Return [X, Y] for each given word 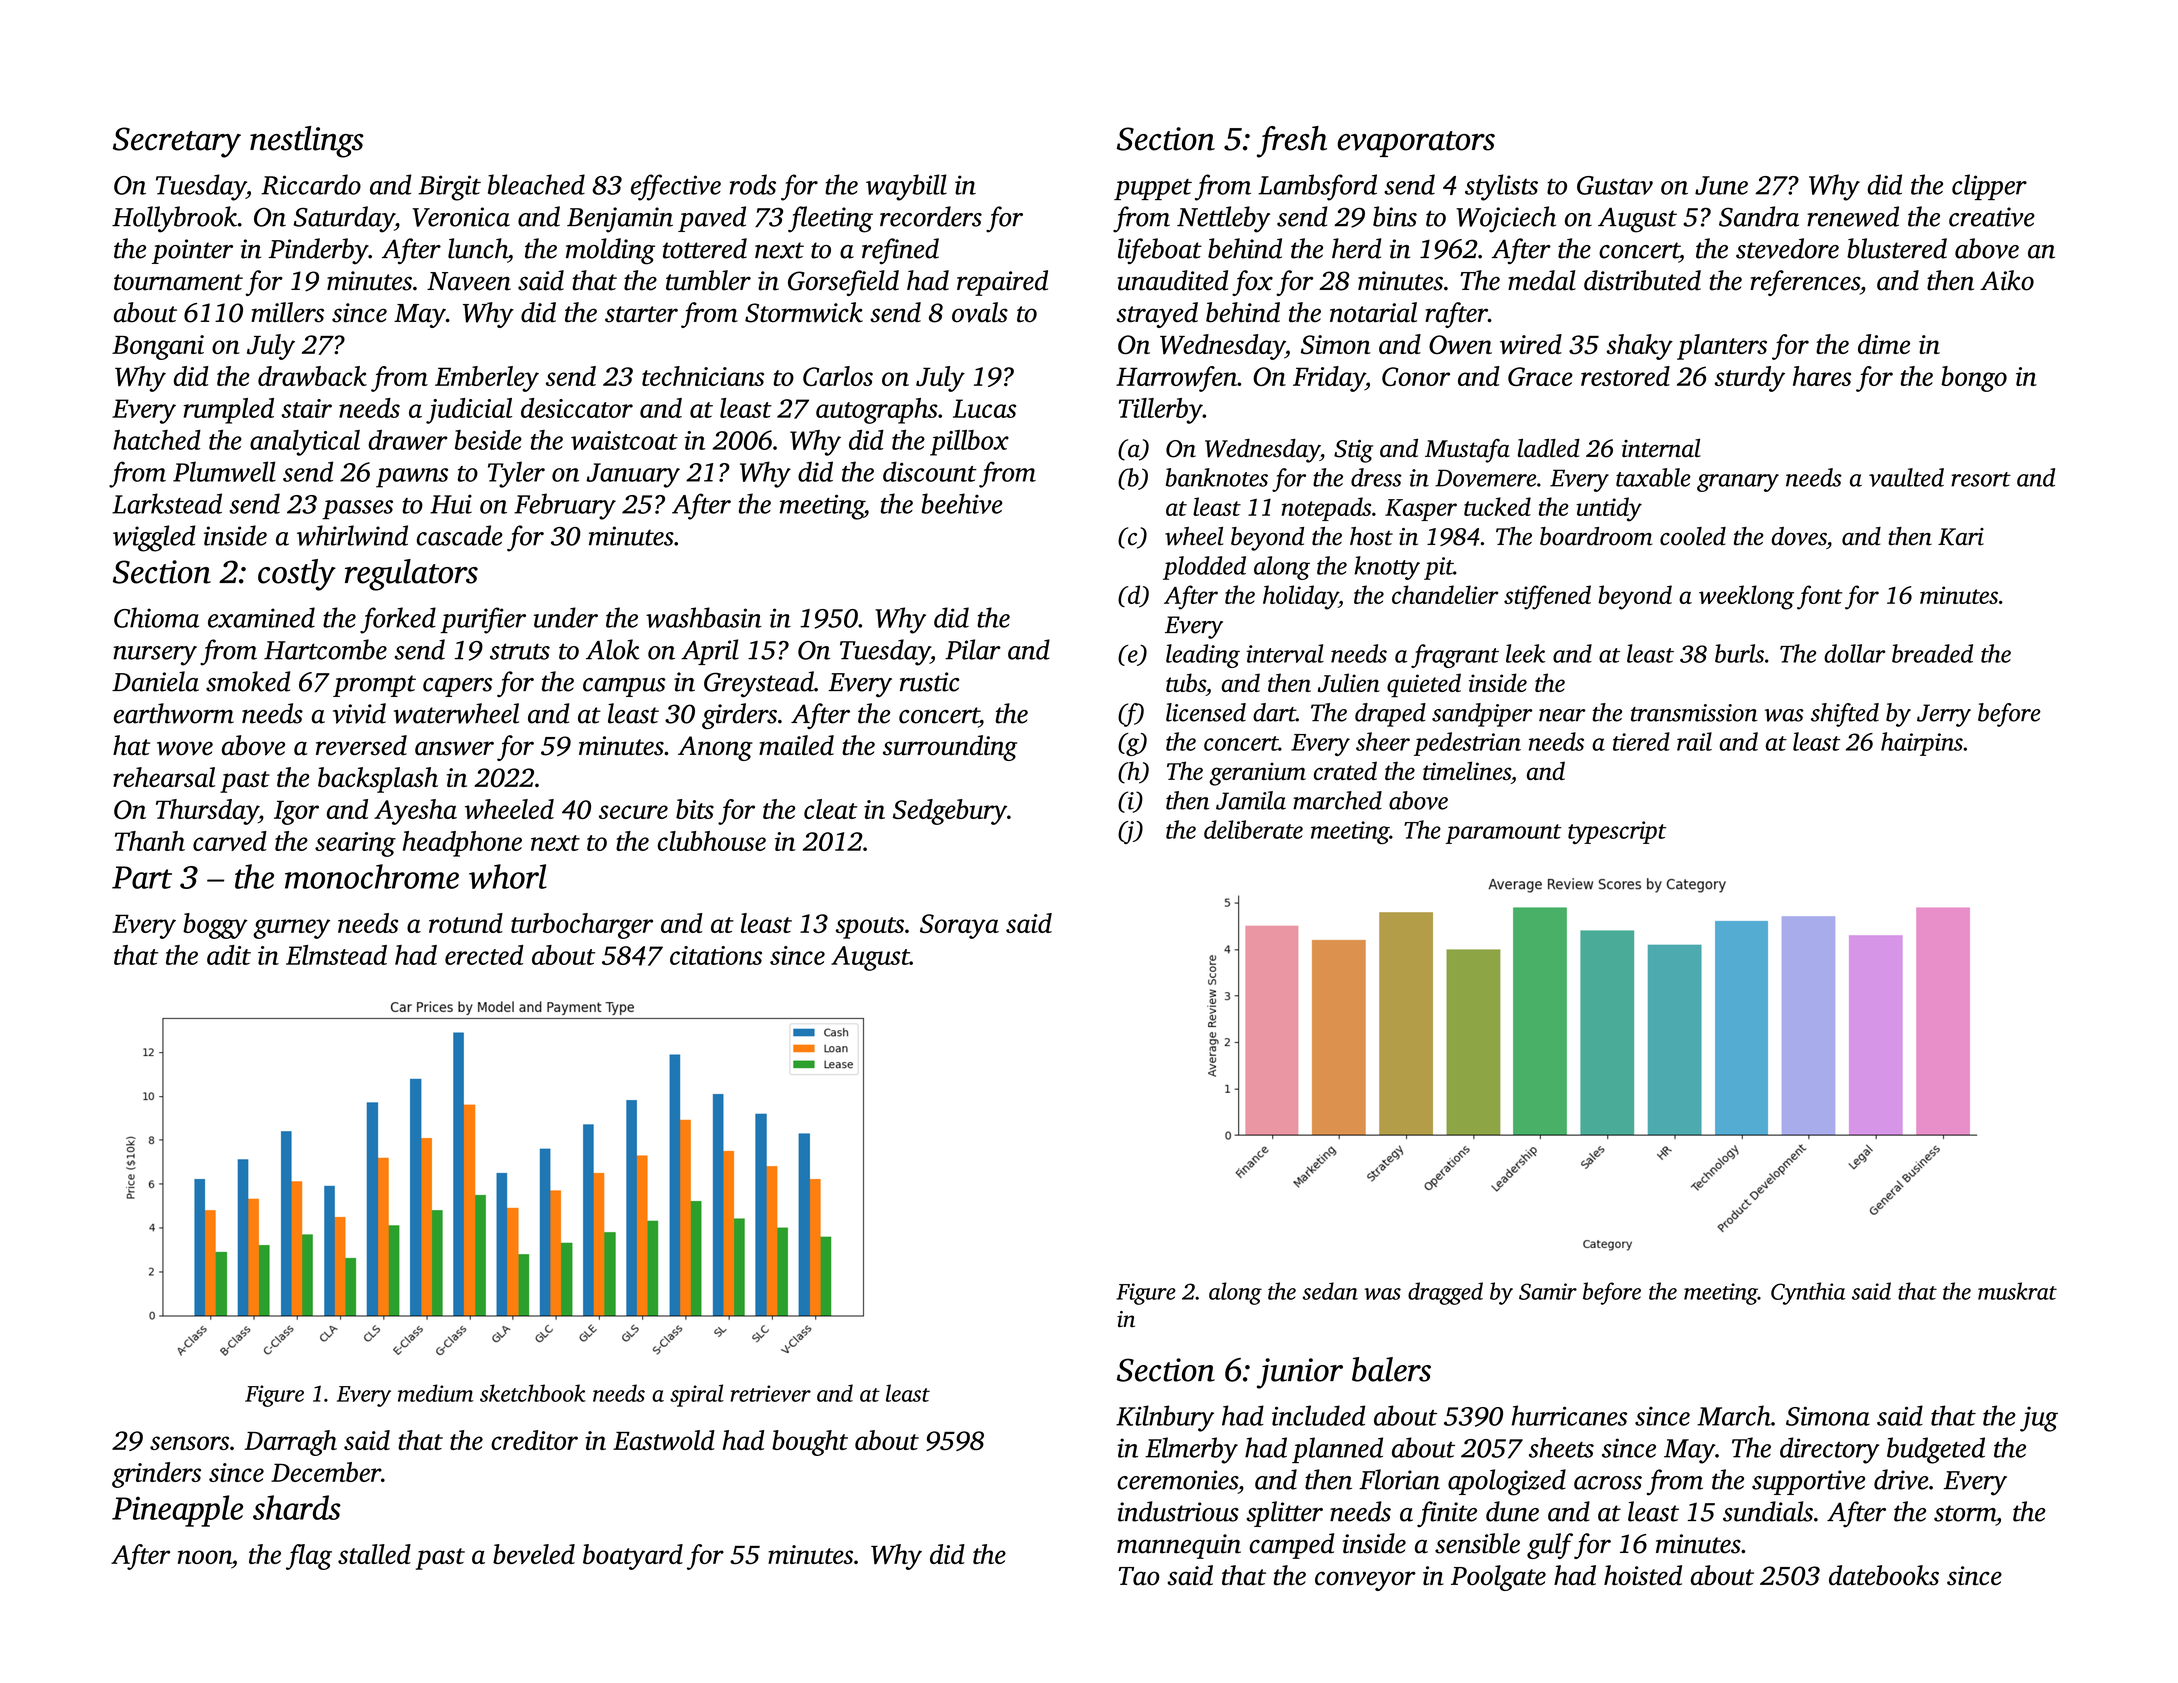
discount [930, 471]
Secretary [177, 142]
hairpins [1922, 744]
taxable [1653, 477]
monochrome [372, 876]
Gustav [1615, 185]
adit [229, 955]
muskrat [2017, 1291]
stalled [374, 1554]
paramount [1503, 834]
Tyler [516, 474]
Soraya [959, 926]
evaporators [1416, 144]
